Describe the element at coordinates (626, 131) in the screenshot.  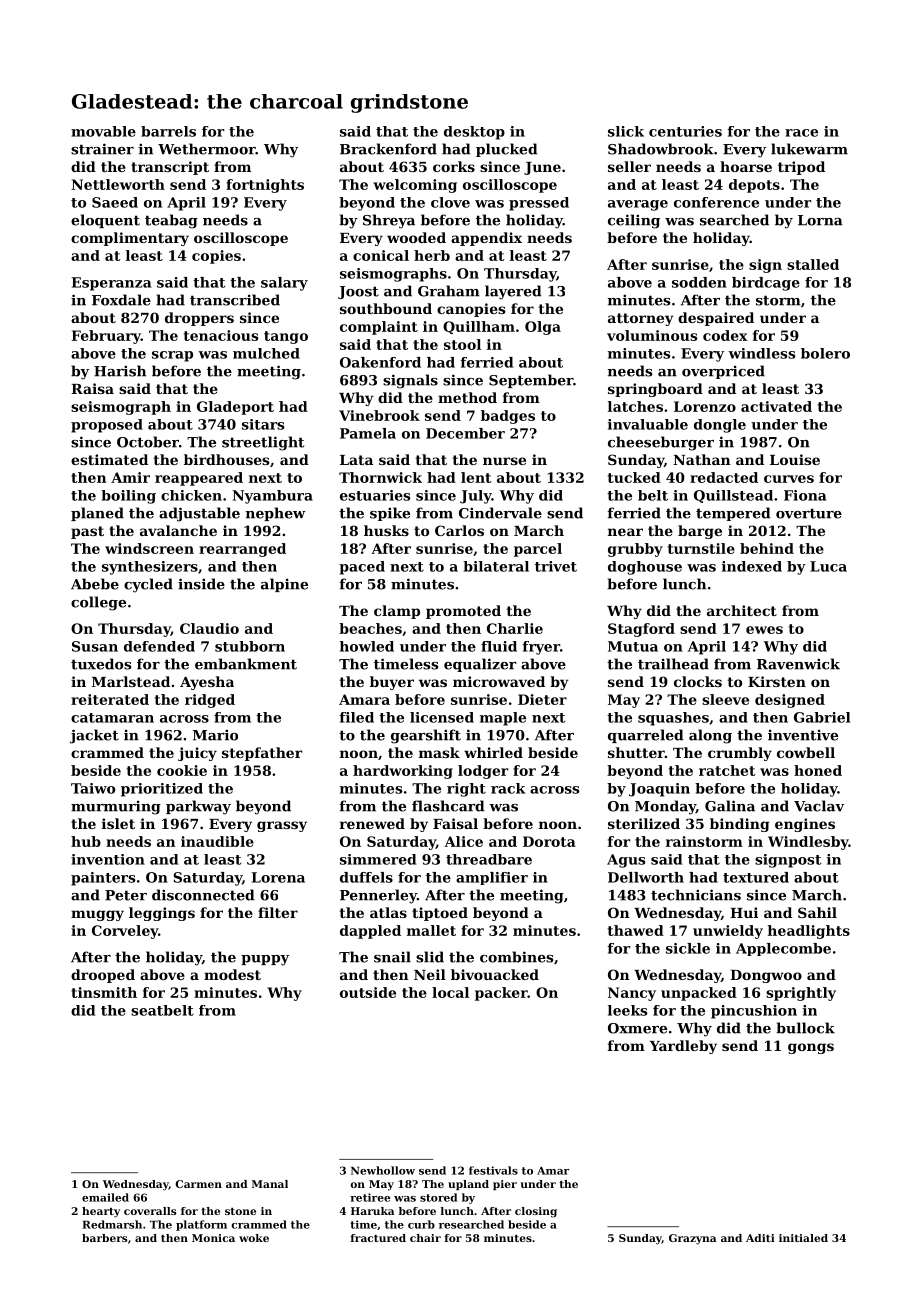
I see `slick` at that location.
